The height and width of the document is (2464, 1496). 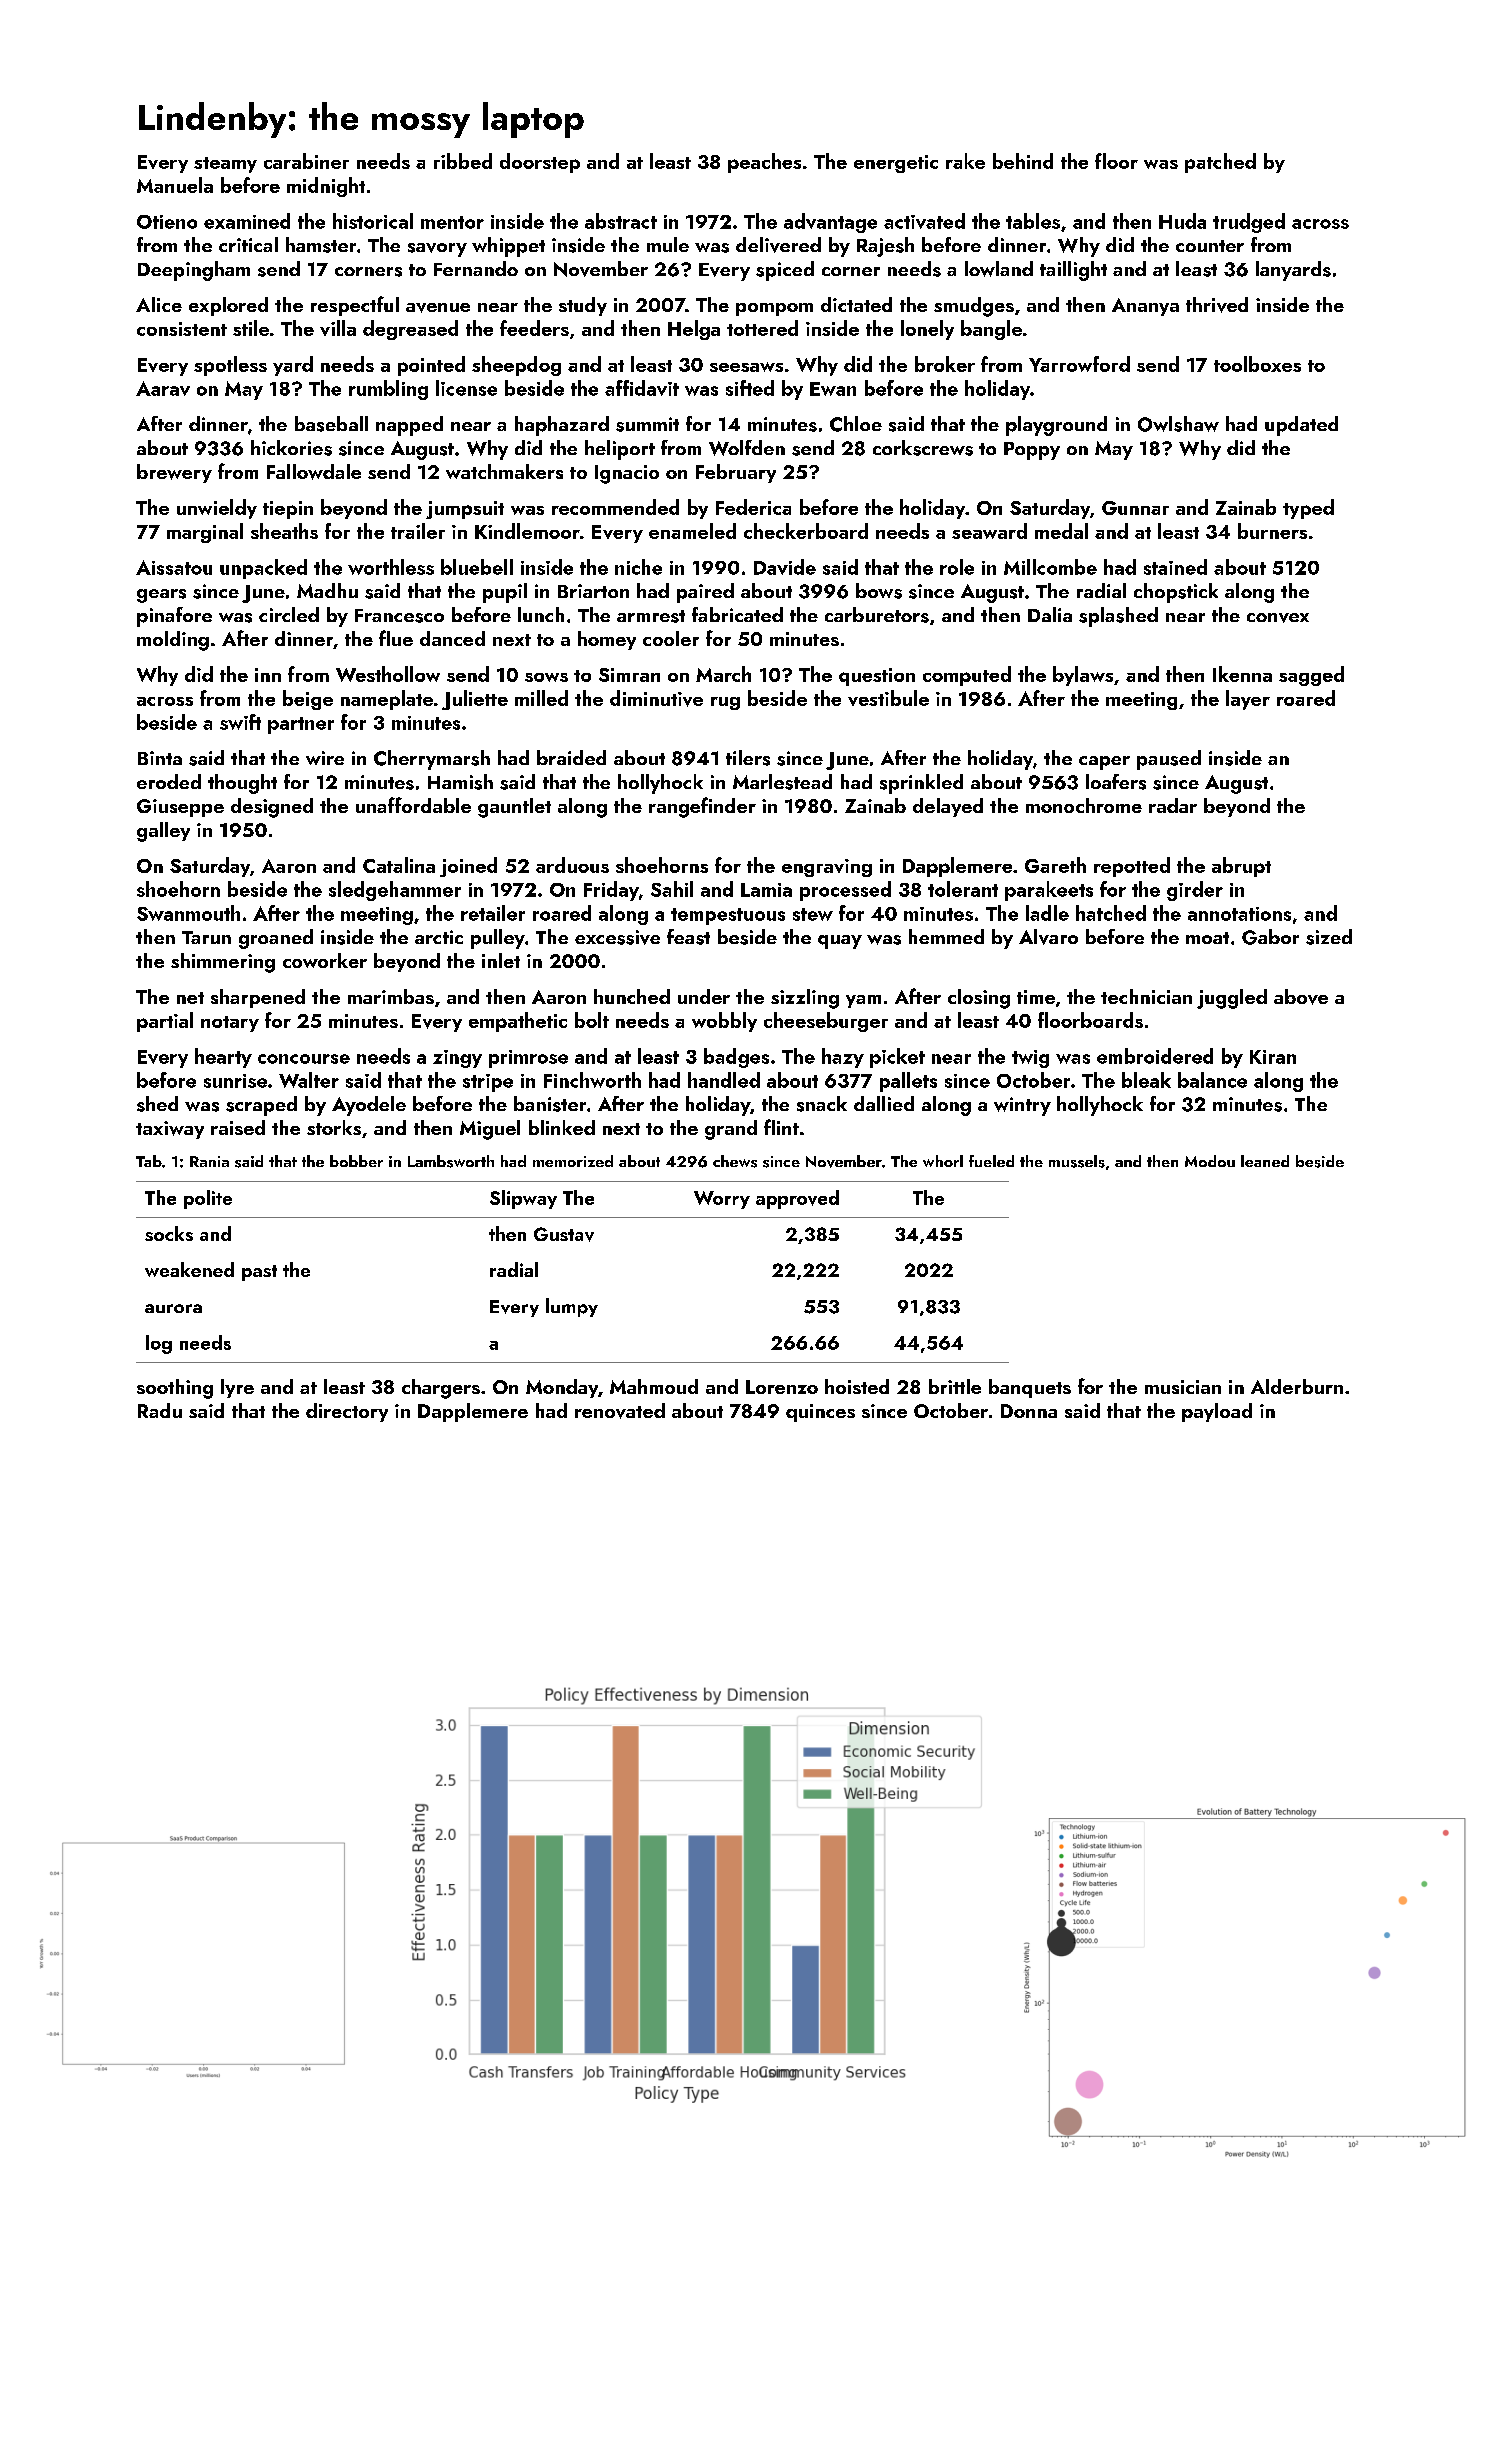 I want to click on bleak, so click(x=1146, y=1080).
